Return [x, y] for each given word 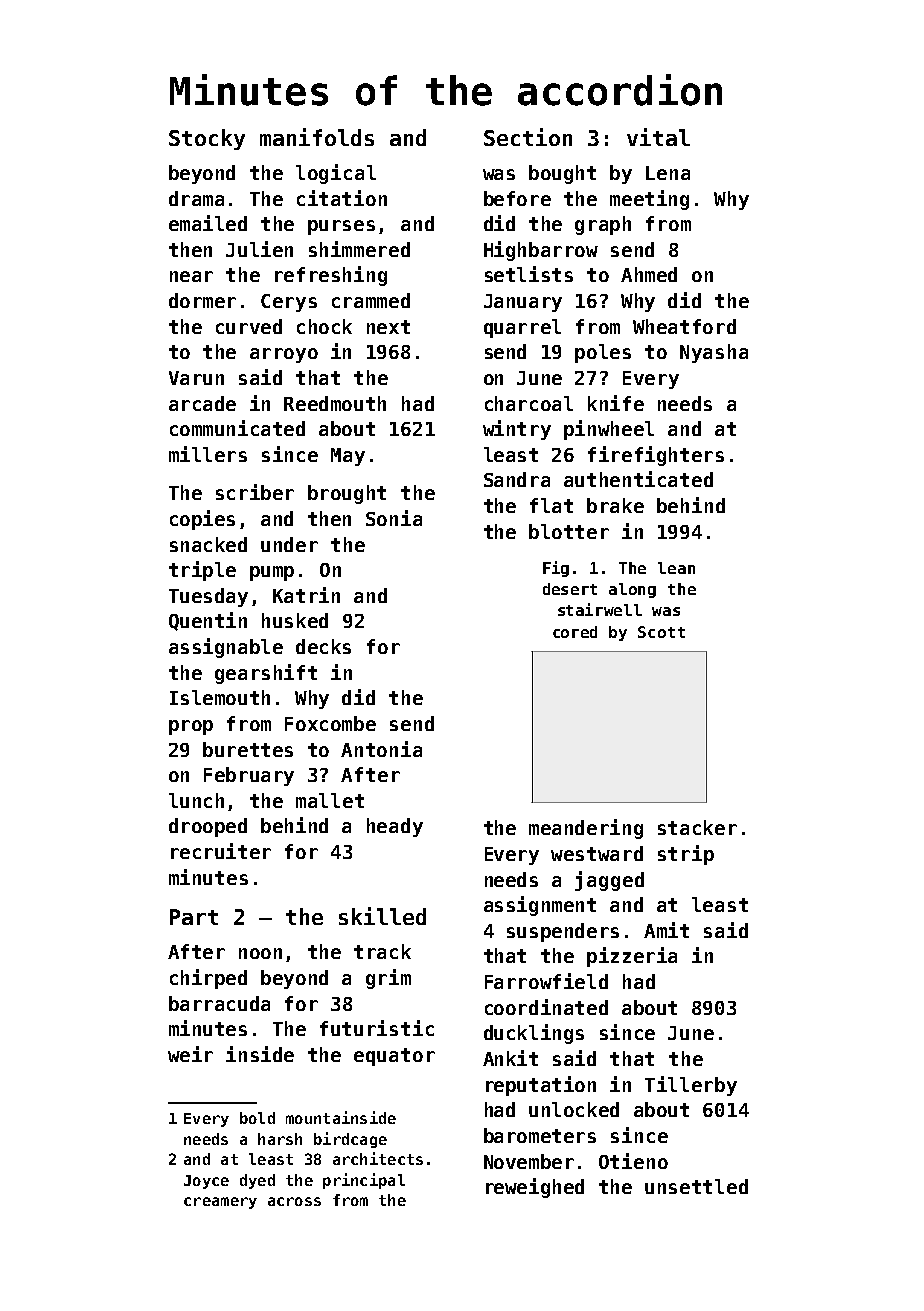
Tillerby [691, 1086]
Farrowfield [546, 981]
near [191, 276]
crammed [371, 300]
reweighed [535, 1188]
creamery [220, 1203]
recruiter [221, 851]
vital [658, 137]
